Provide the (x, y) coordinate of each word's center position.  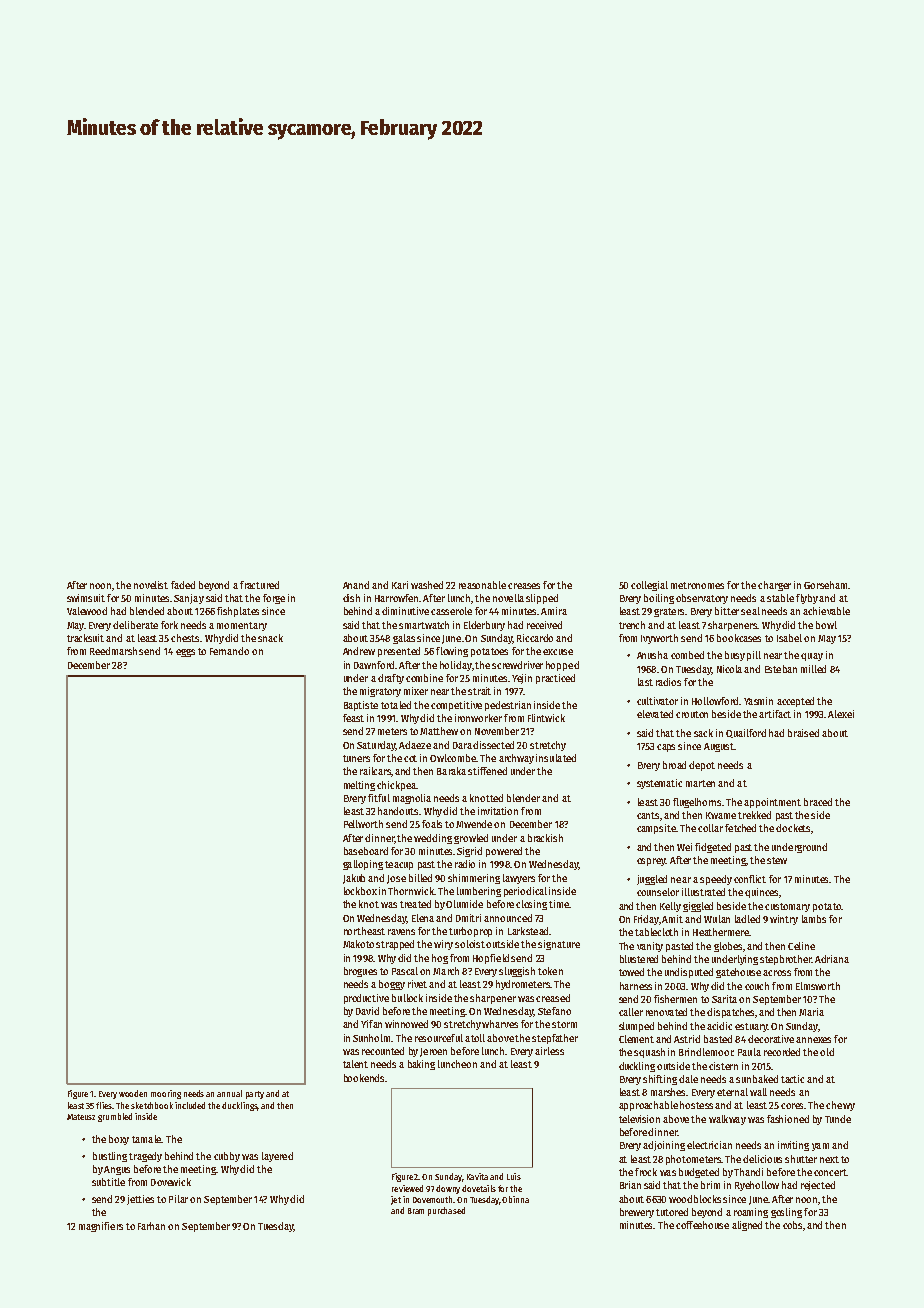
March (446, 971)
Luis (514, 1176)
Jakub (354, 879)
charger (774, 586)
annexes (813, 1040)
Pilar (178, 1199)
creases (524, 586)
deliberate (135, 625)
